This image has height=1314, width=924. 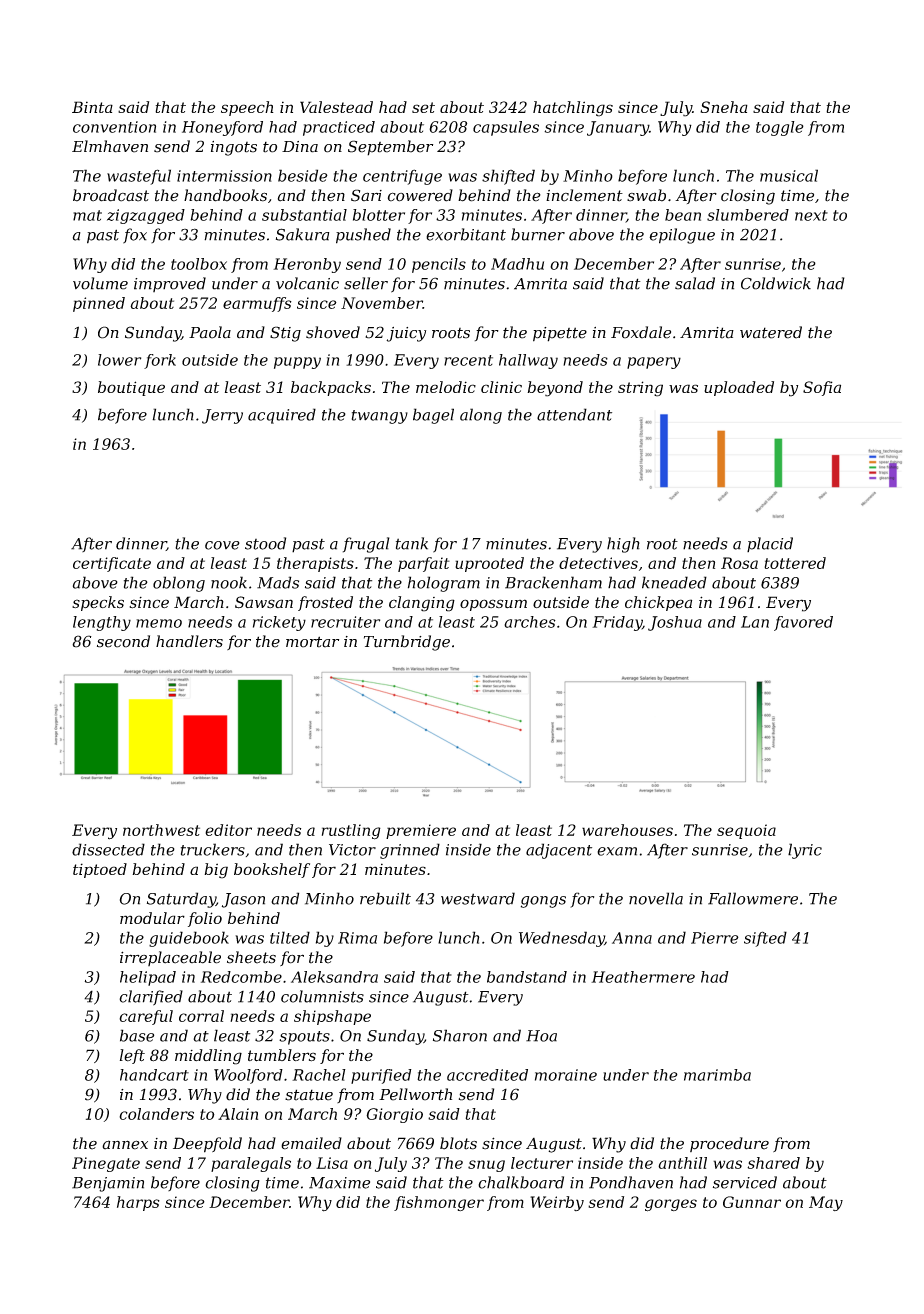 What do you see at coordinates (574, 414) in the image?
I see `attendant` at bounding box center [574, 414].
